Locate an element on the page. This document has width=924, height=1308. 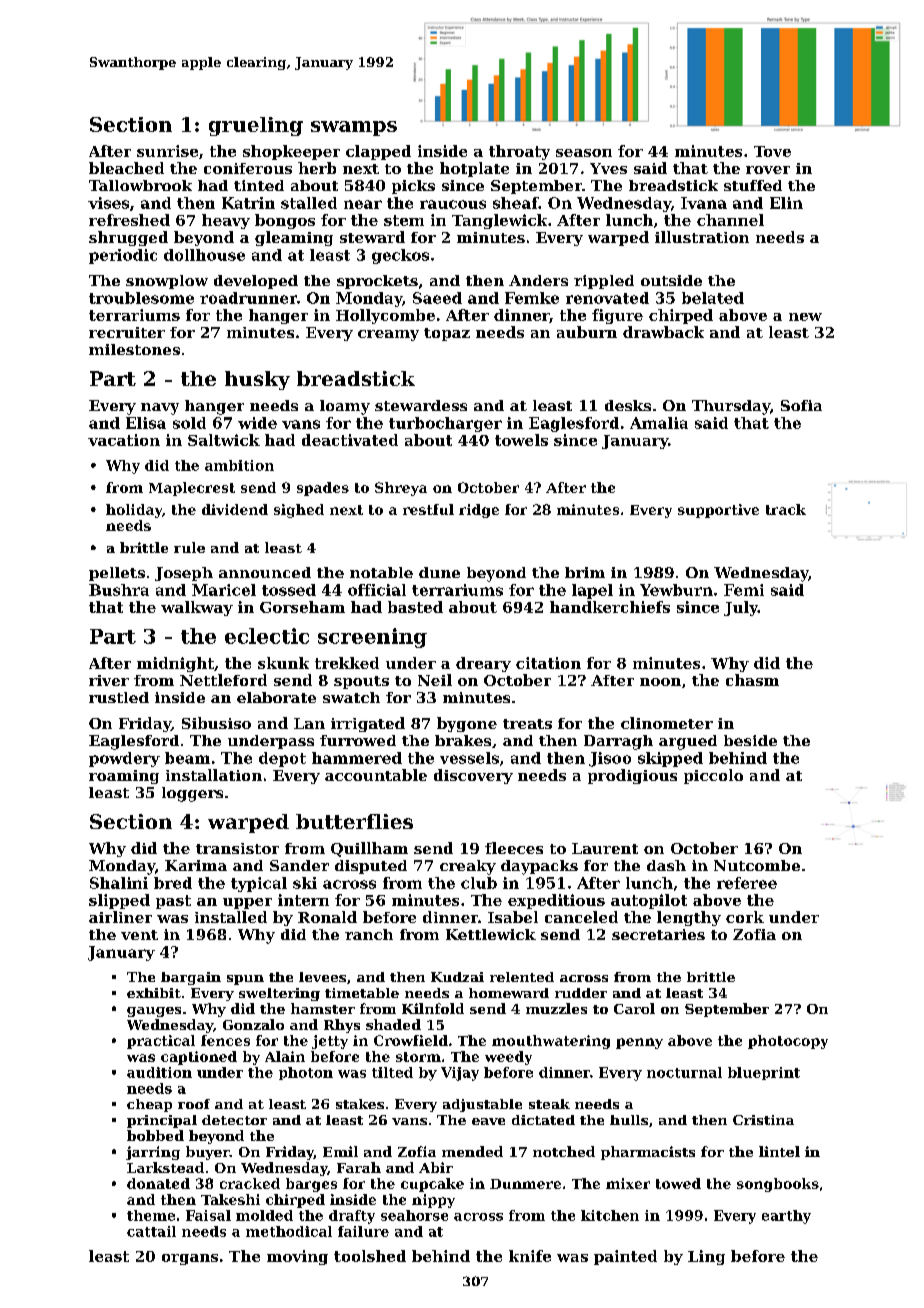
holiday is located at coordinates (134, 511).
